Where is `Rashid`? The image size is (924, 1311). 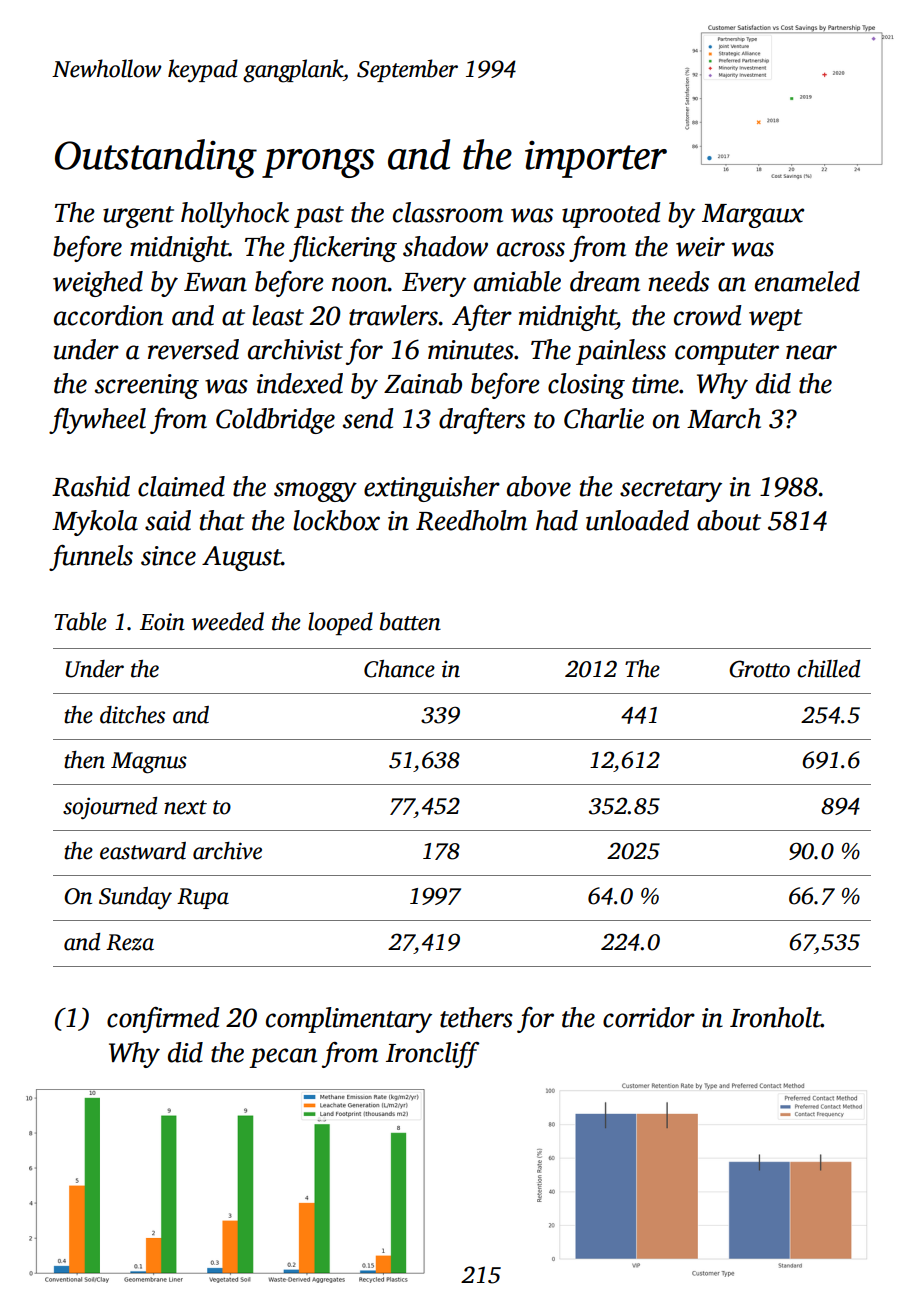
Rashid is located at coordinates (91, 486).
